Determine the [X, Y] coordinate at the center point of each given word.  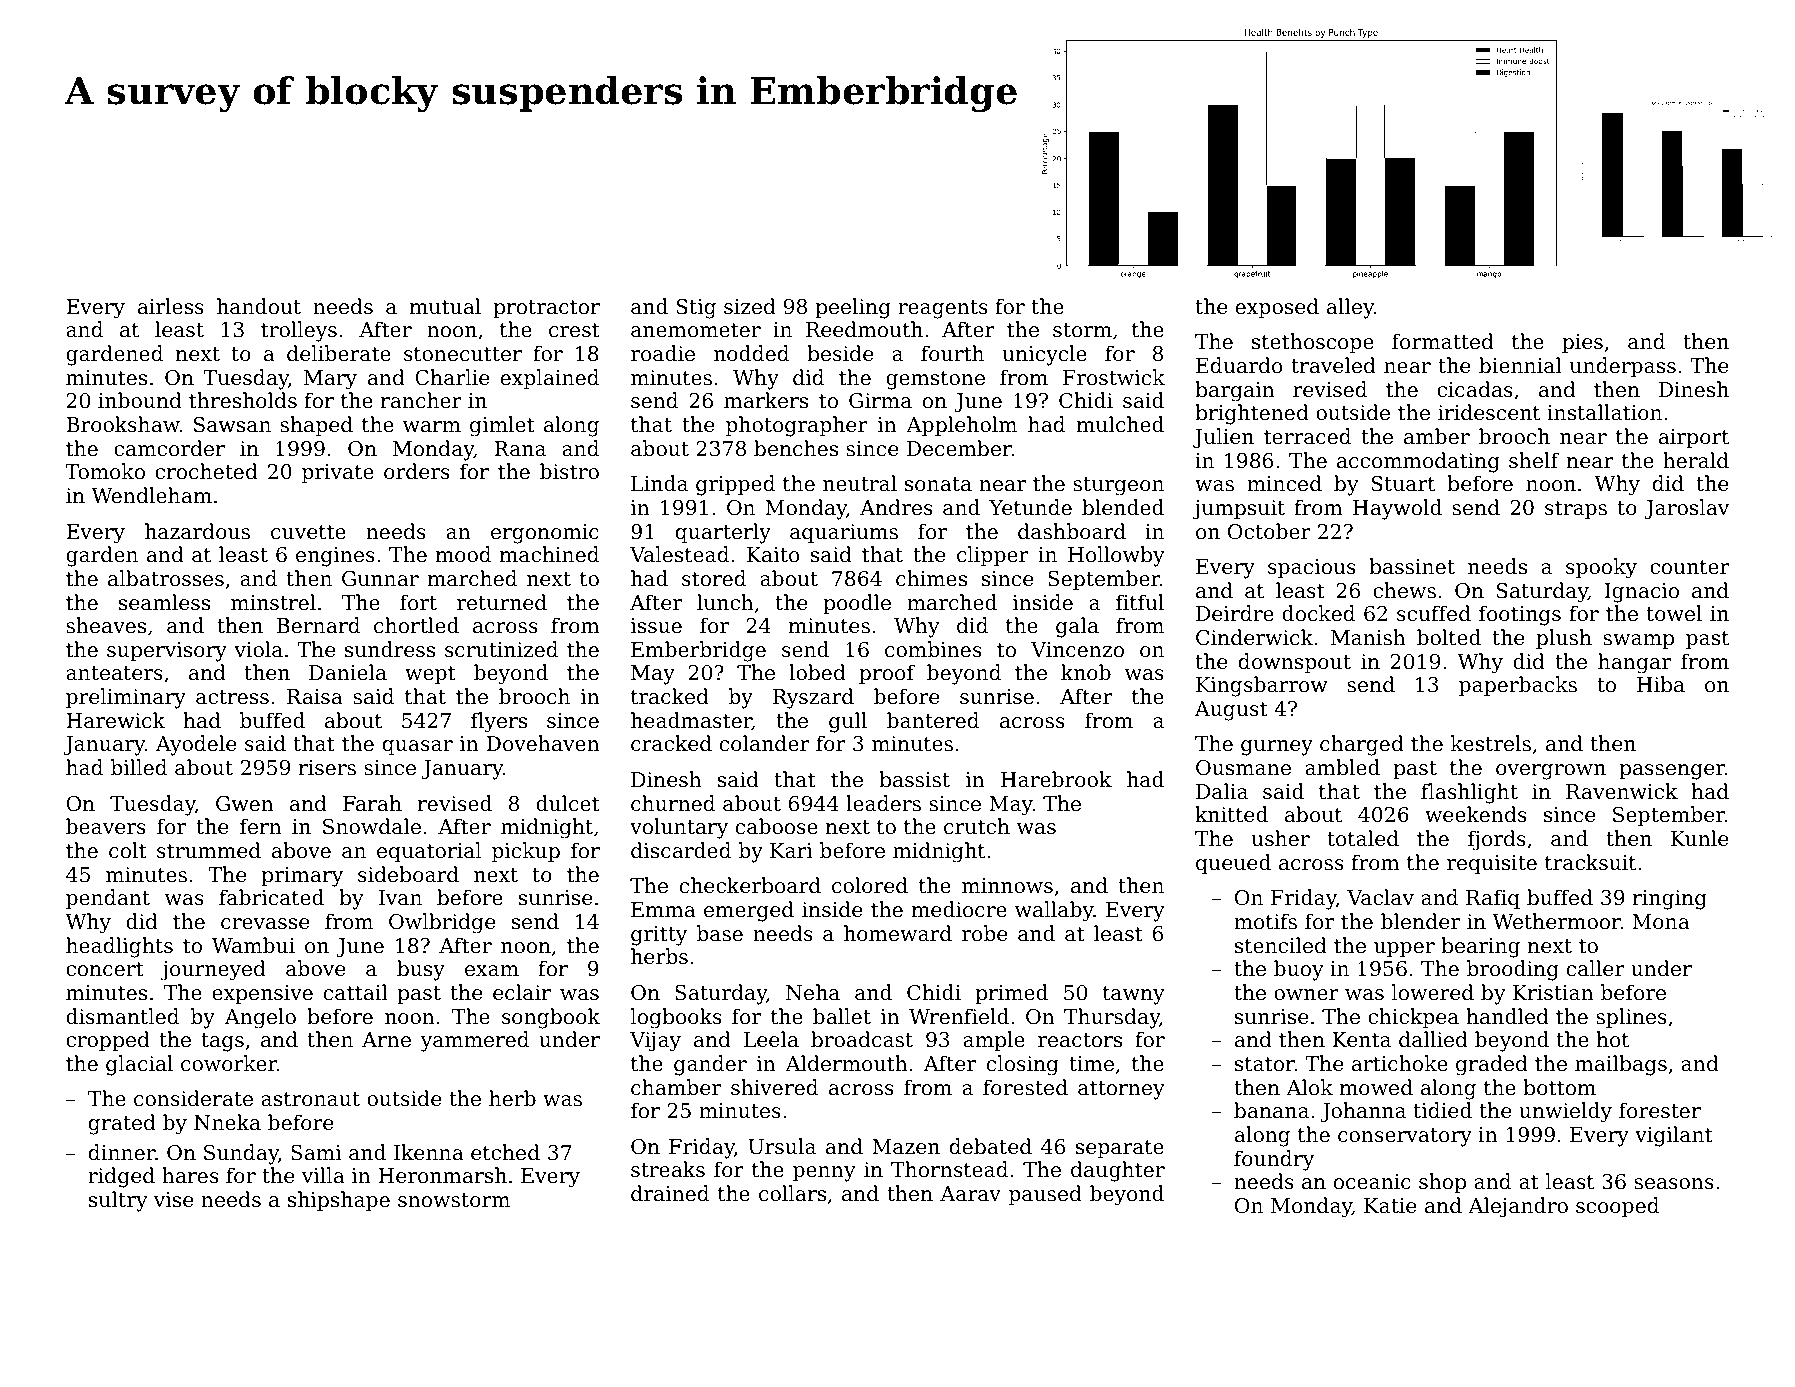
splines [1631, 1018]
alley [1350, 308]
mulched [1120, 424]
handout [259, 306]
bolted [1449, 637]
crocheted [206, 471]
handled [1508, 1016]
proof [887, 674]
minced [1284, 483]
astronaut [310, 1099]
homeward [898, 933]
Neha [813, 992]
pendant [108, 899]
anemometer [696, 330]
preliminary [126, 698]
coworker [229, 1063]
